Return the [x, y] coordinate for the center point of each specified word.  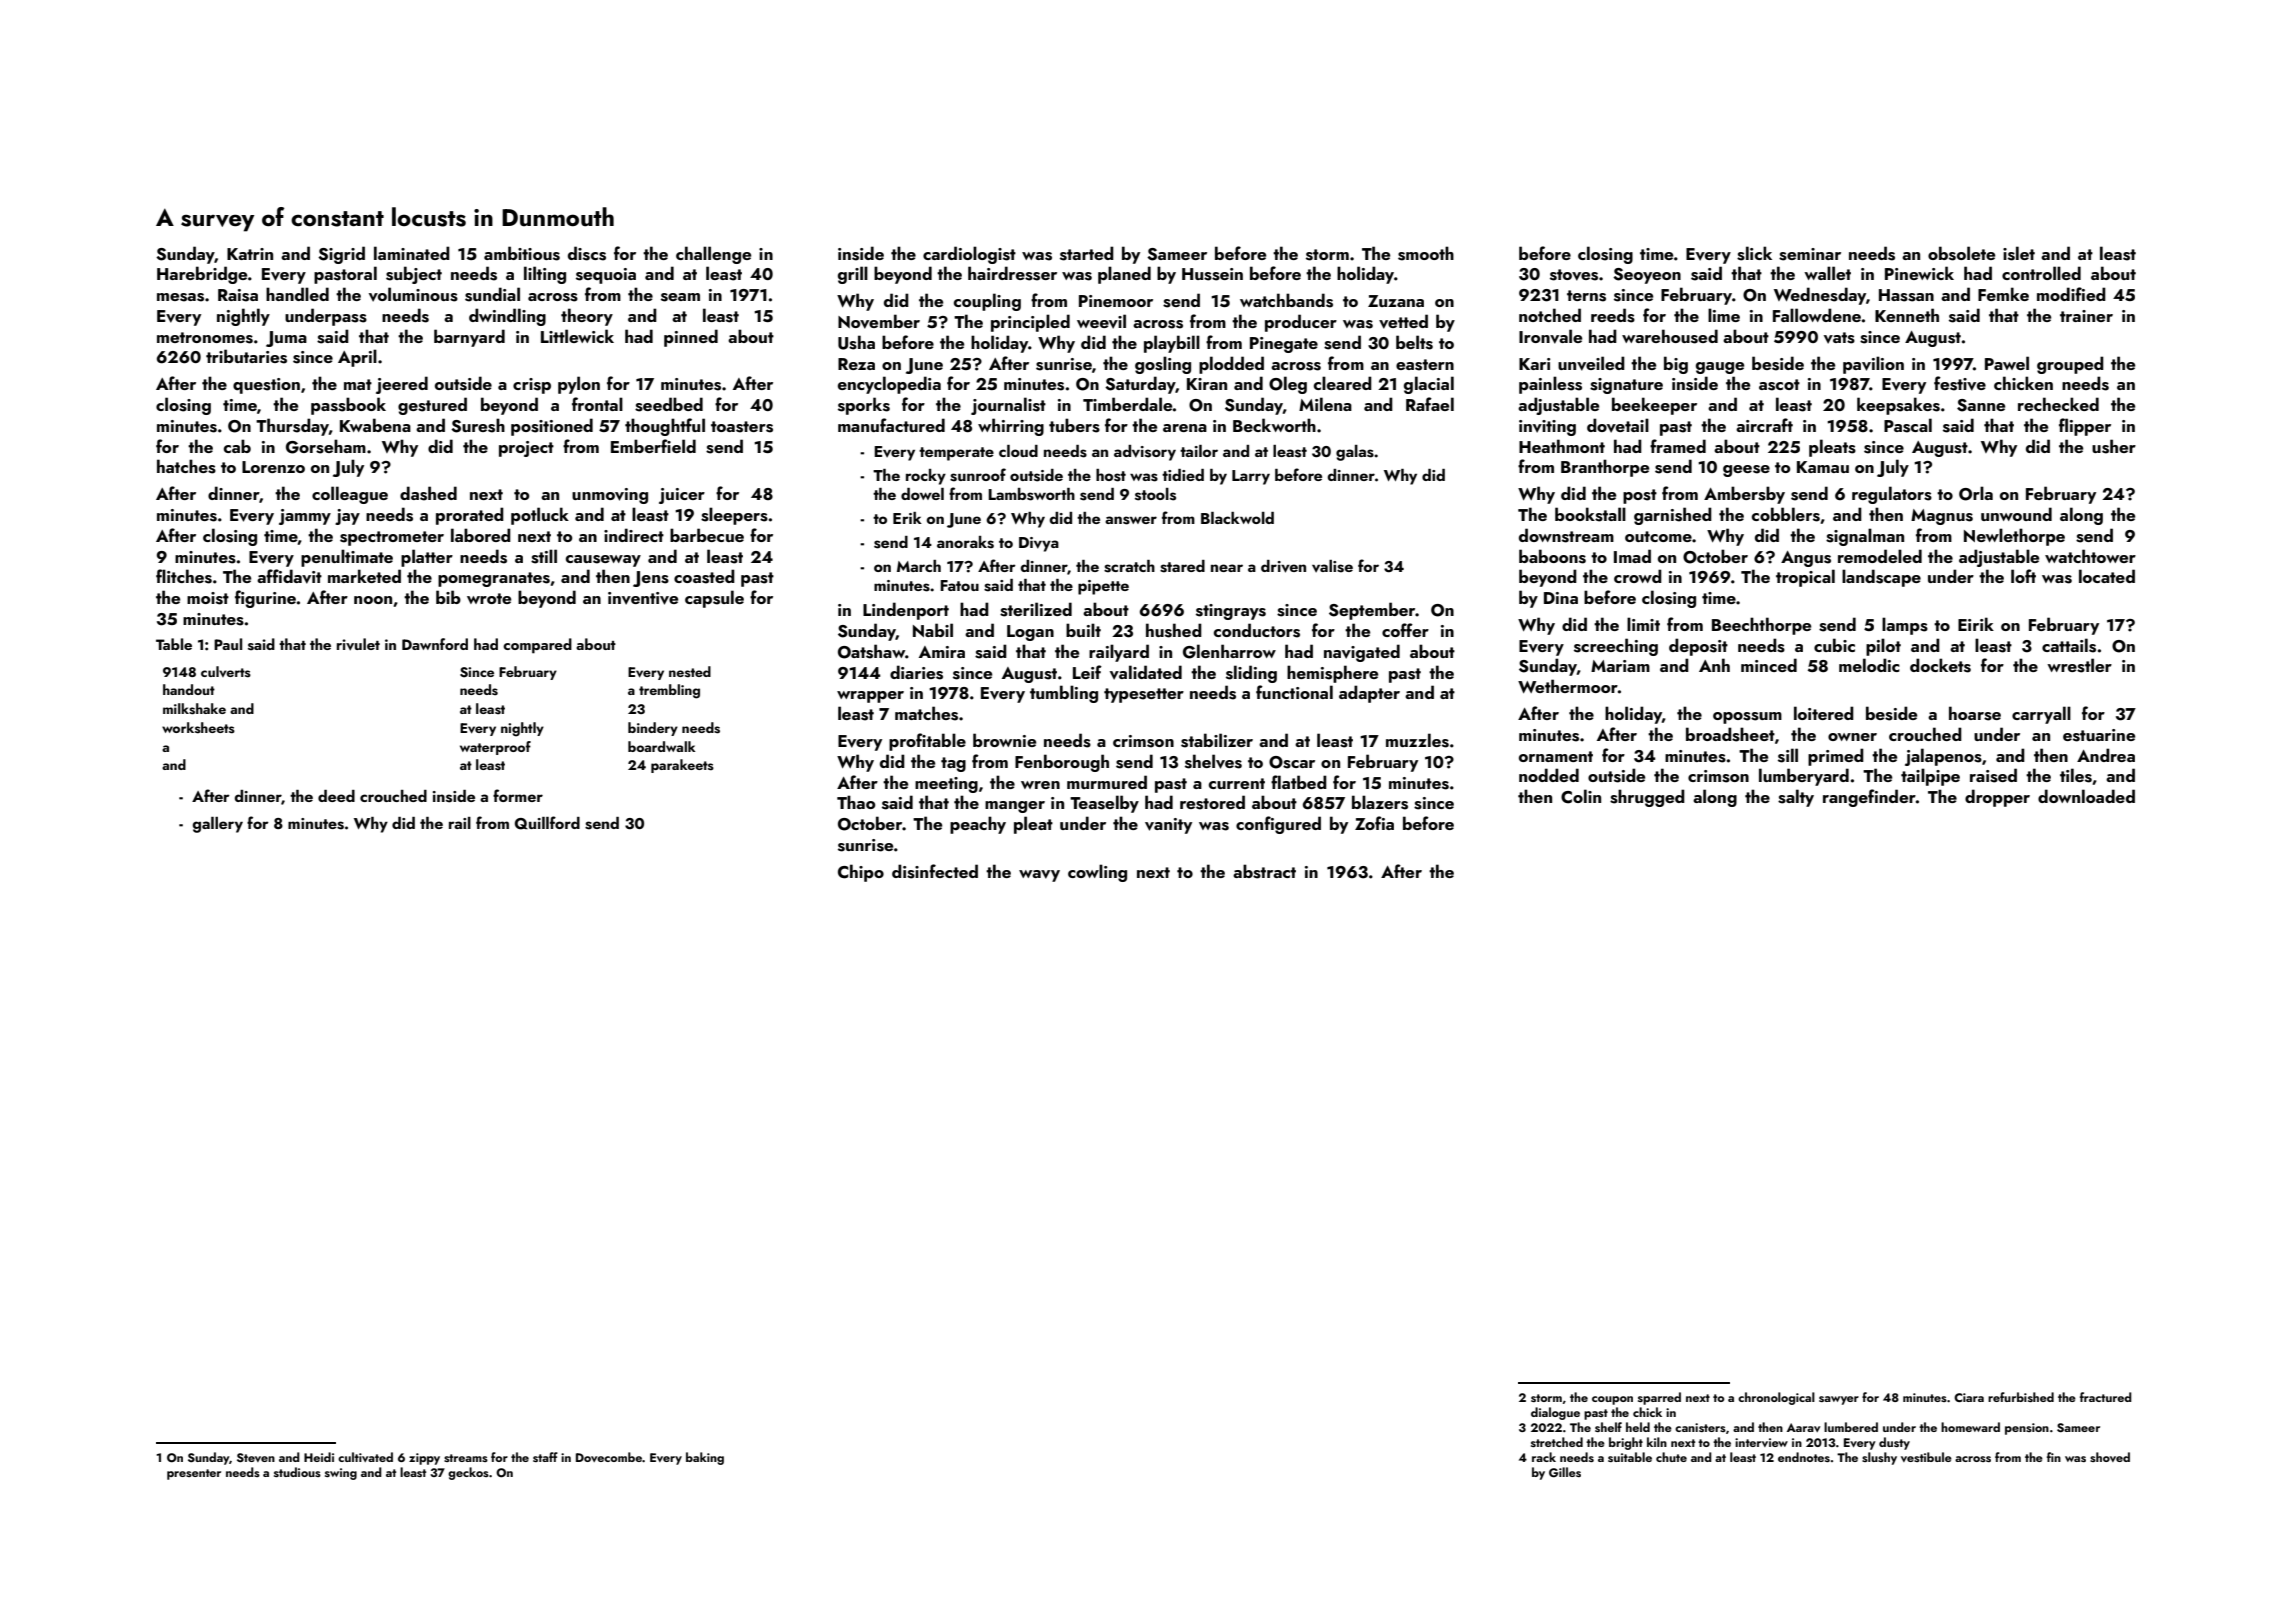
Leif [1087, 672]
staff [545, 1457]
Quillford [547, 823]
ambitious [522, 253]
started [1087, 253]
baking [705, 1458]
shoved [2110, 1457]
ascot [1779, 385]
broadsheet [1730, 734]
